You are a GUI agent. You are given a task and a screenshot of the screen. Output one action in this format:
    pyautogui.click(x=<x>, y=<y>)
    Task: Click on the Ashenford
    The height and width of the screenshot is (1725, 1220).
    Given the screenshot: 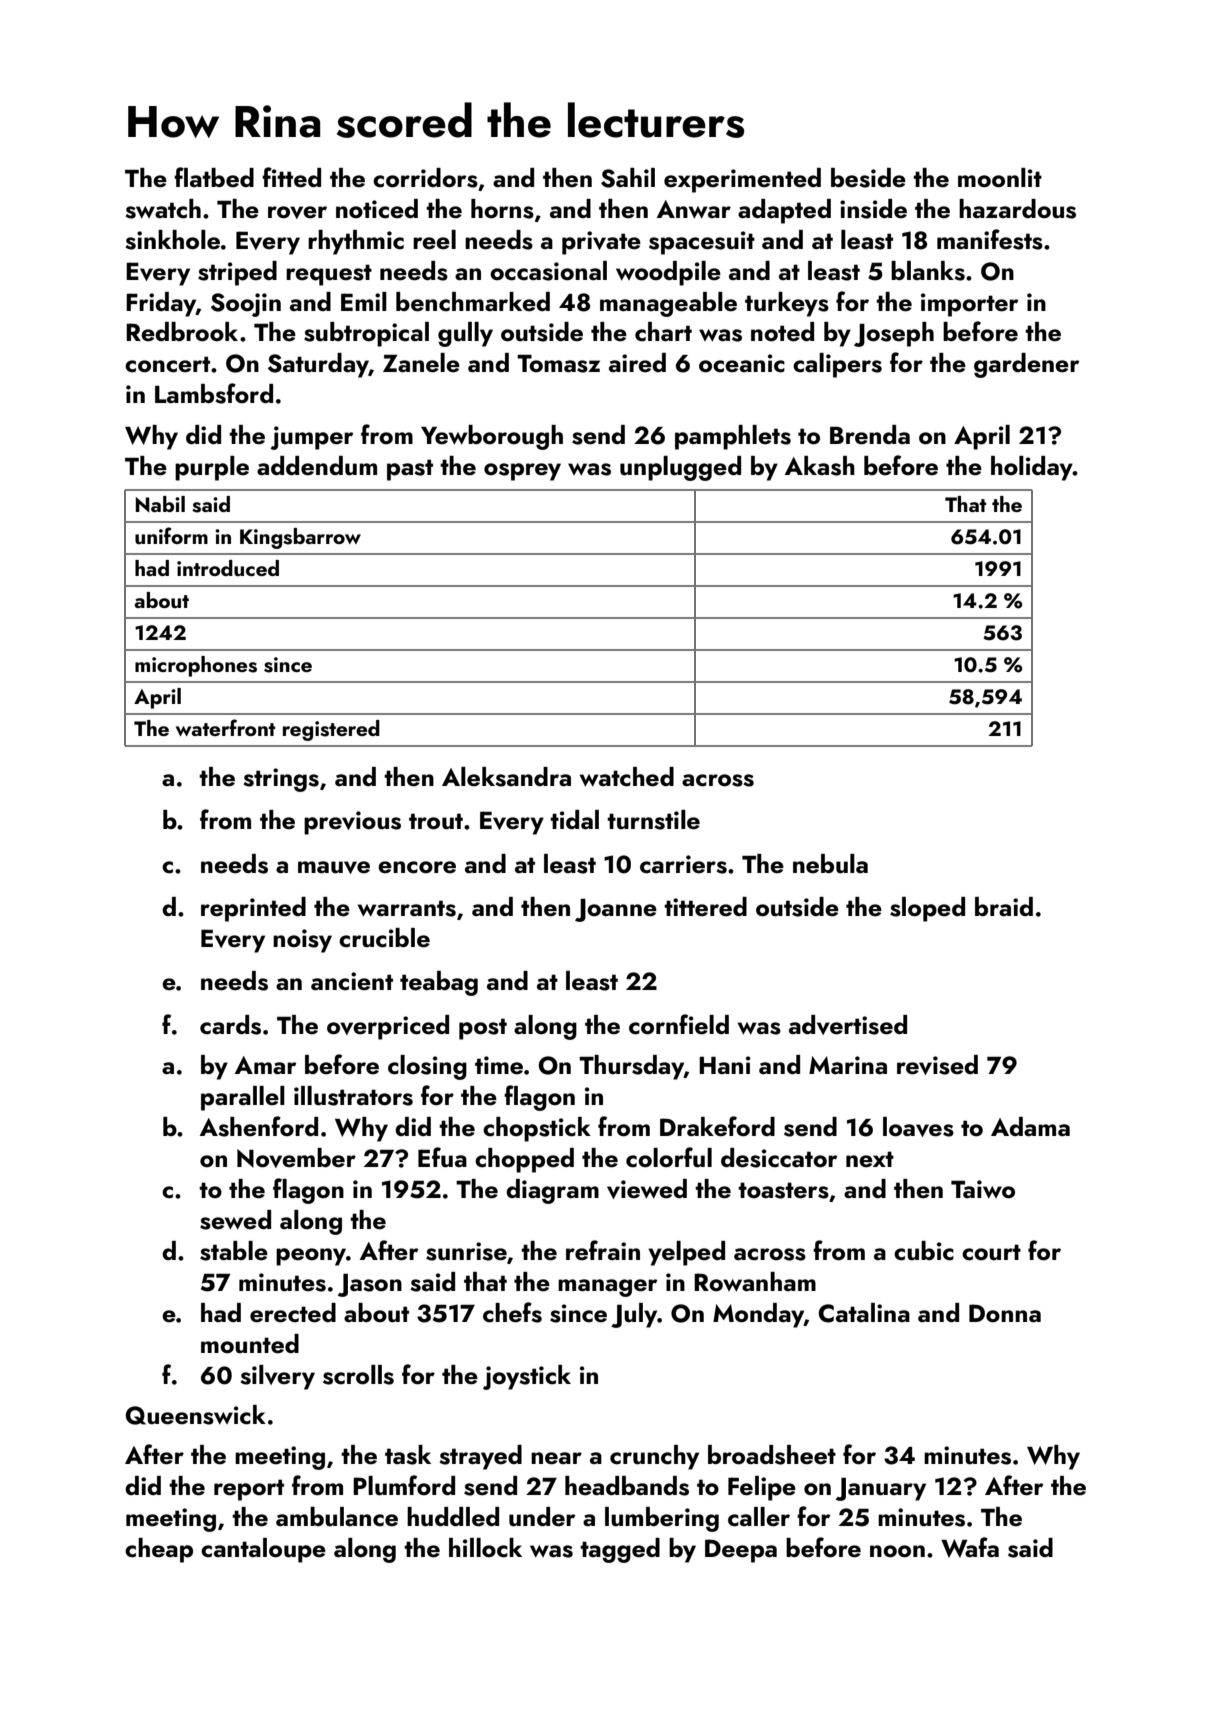 What is the action you would take?
    pyautogui.click(x=259, y=1126)
